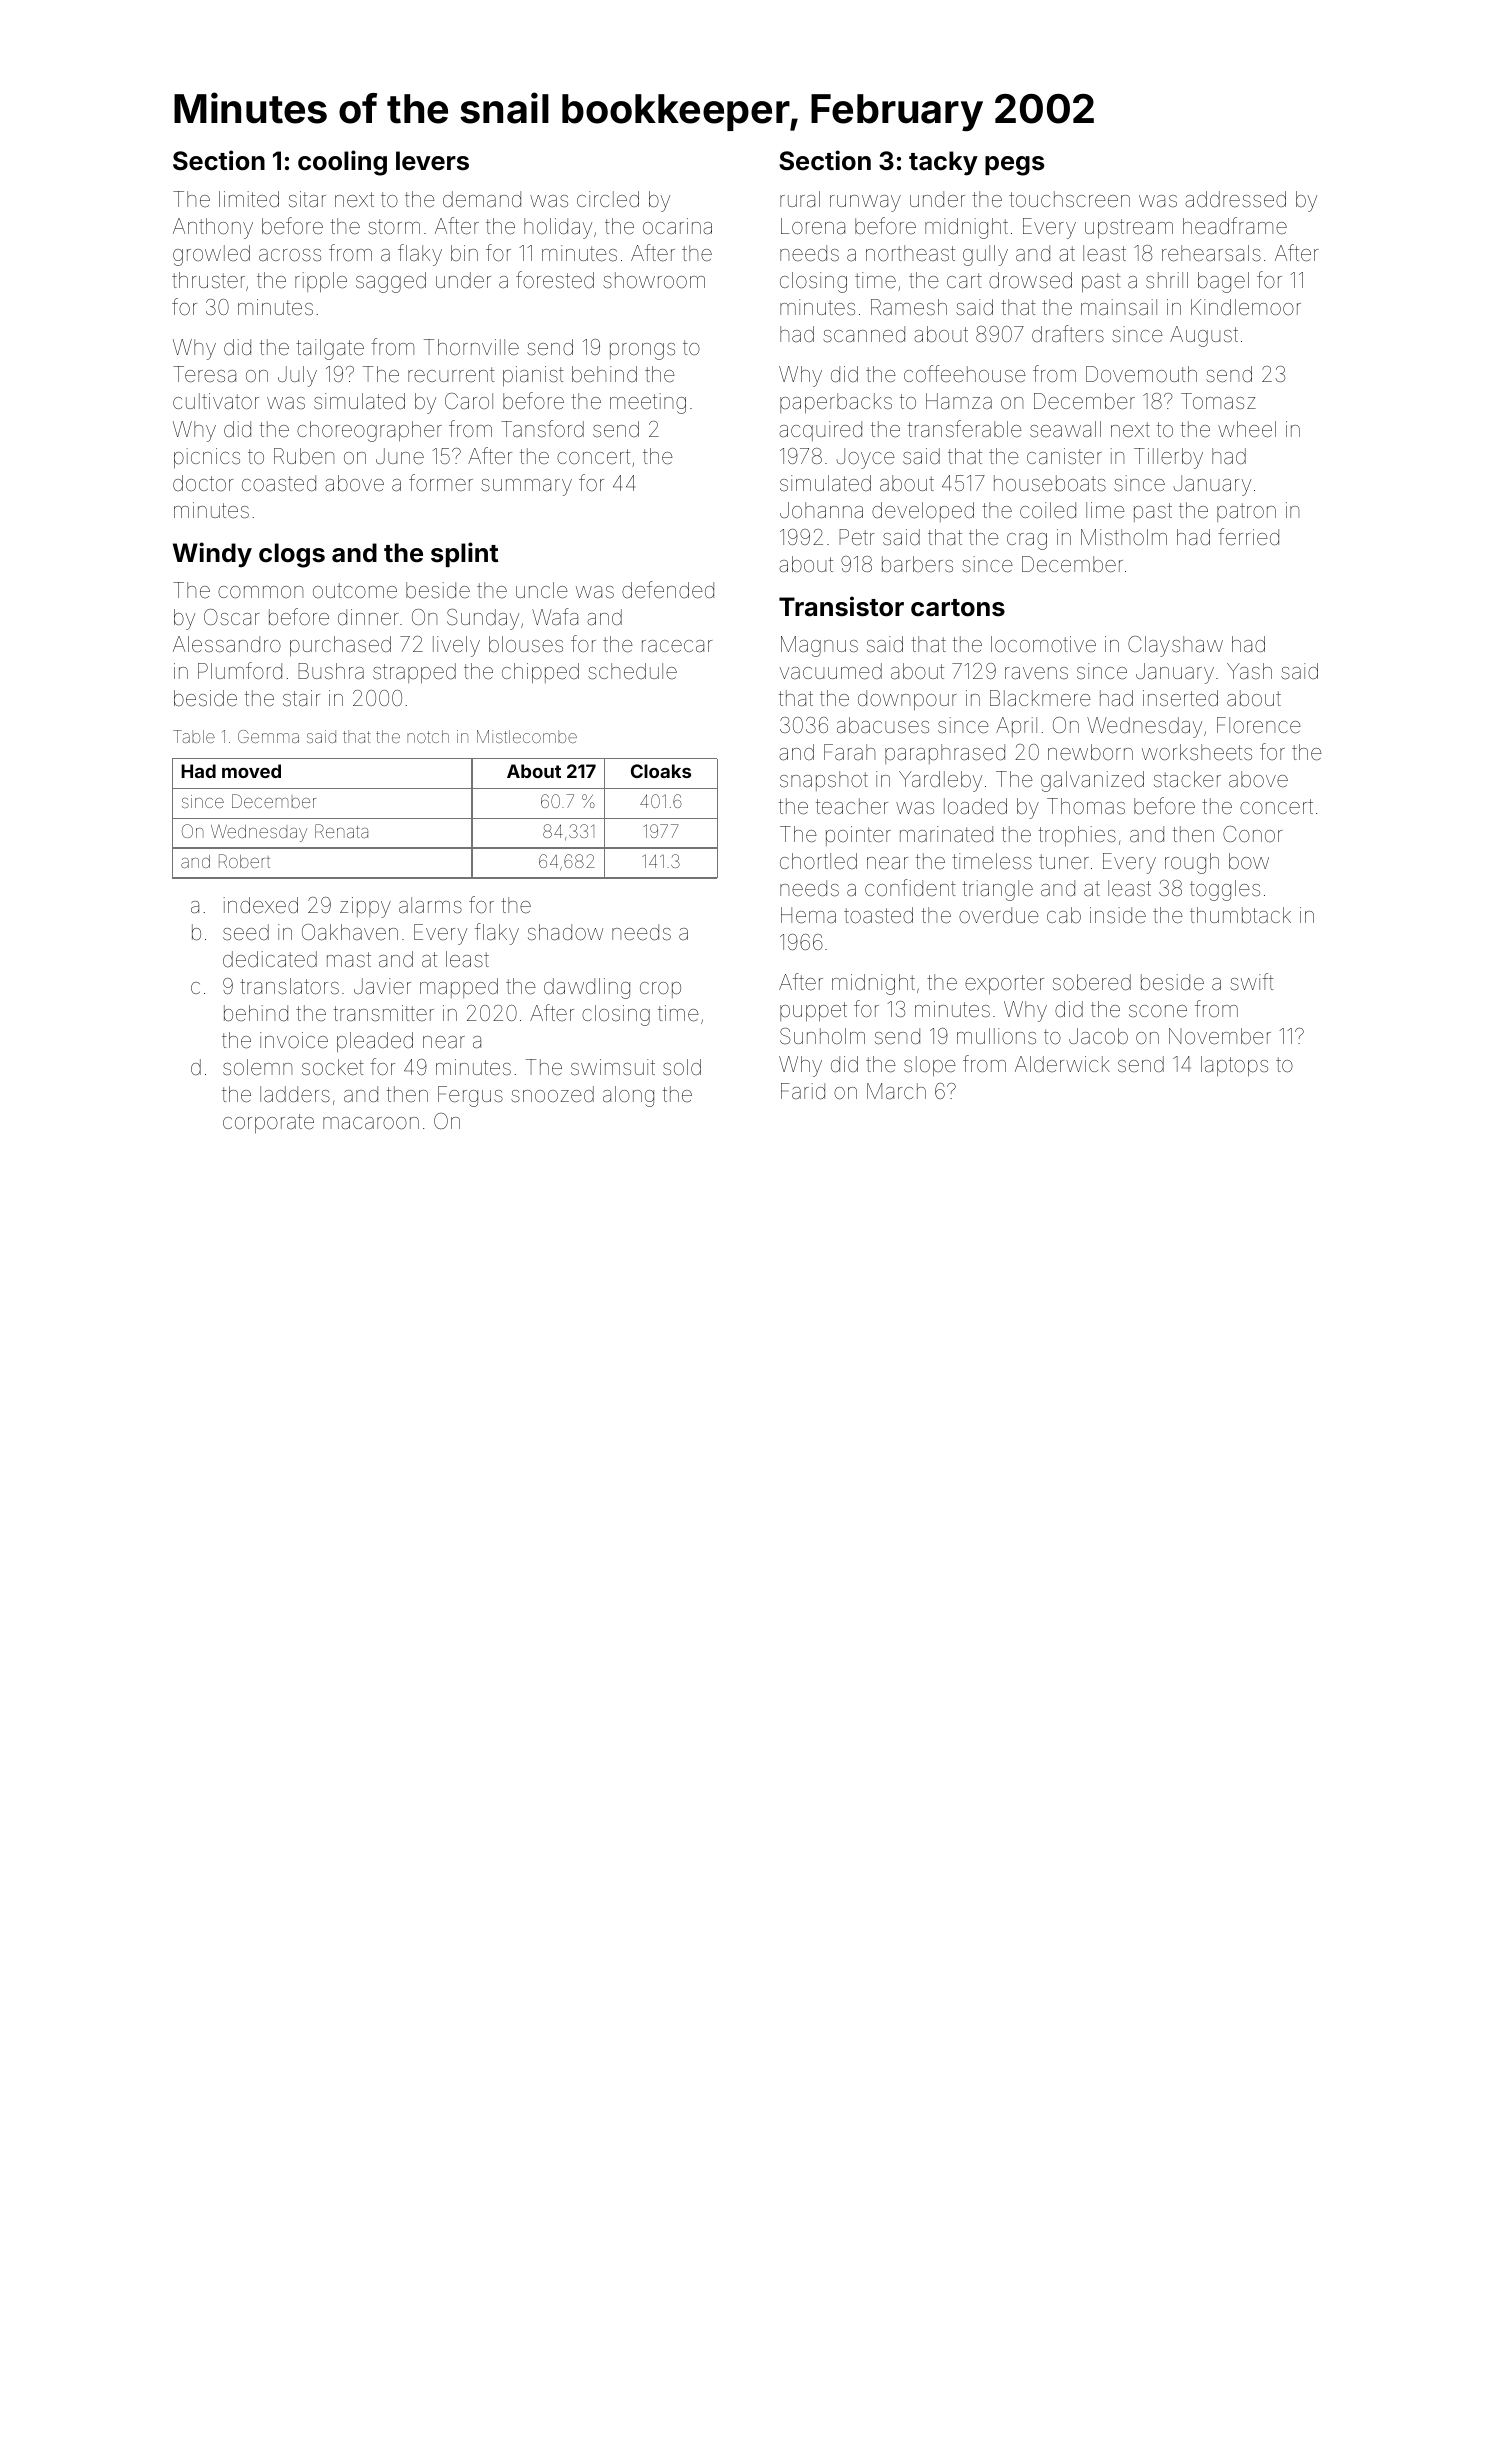 Image resolution: width=1496 pixels, height=2464 pixels. I want to click on mainsail, so click(1119, 307).
